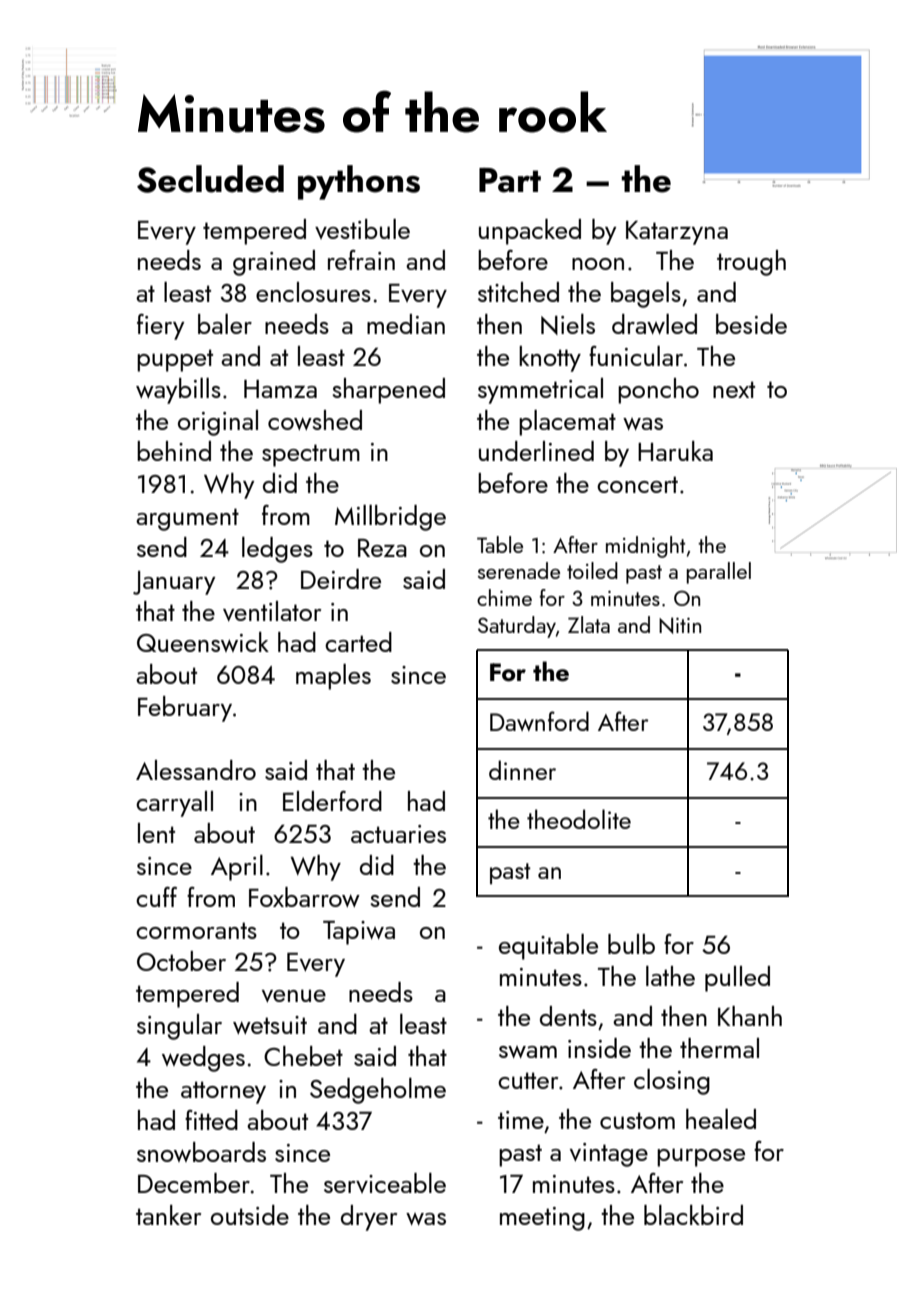 The image size is (924, 1311). Describe the element at coordinates (510, 180) in the screenshot. I see `Part` at that location.
